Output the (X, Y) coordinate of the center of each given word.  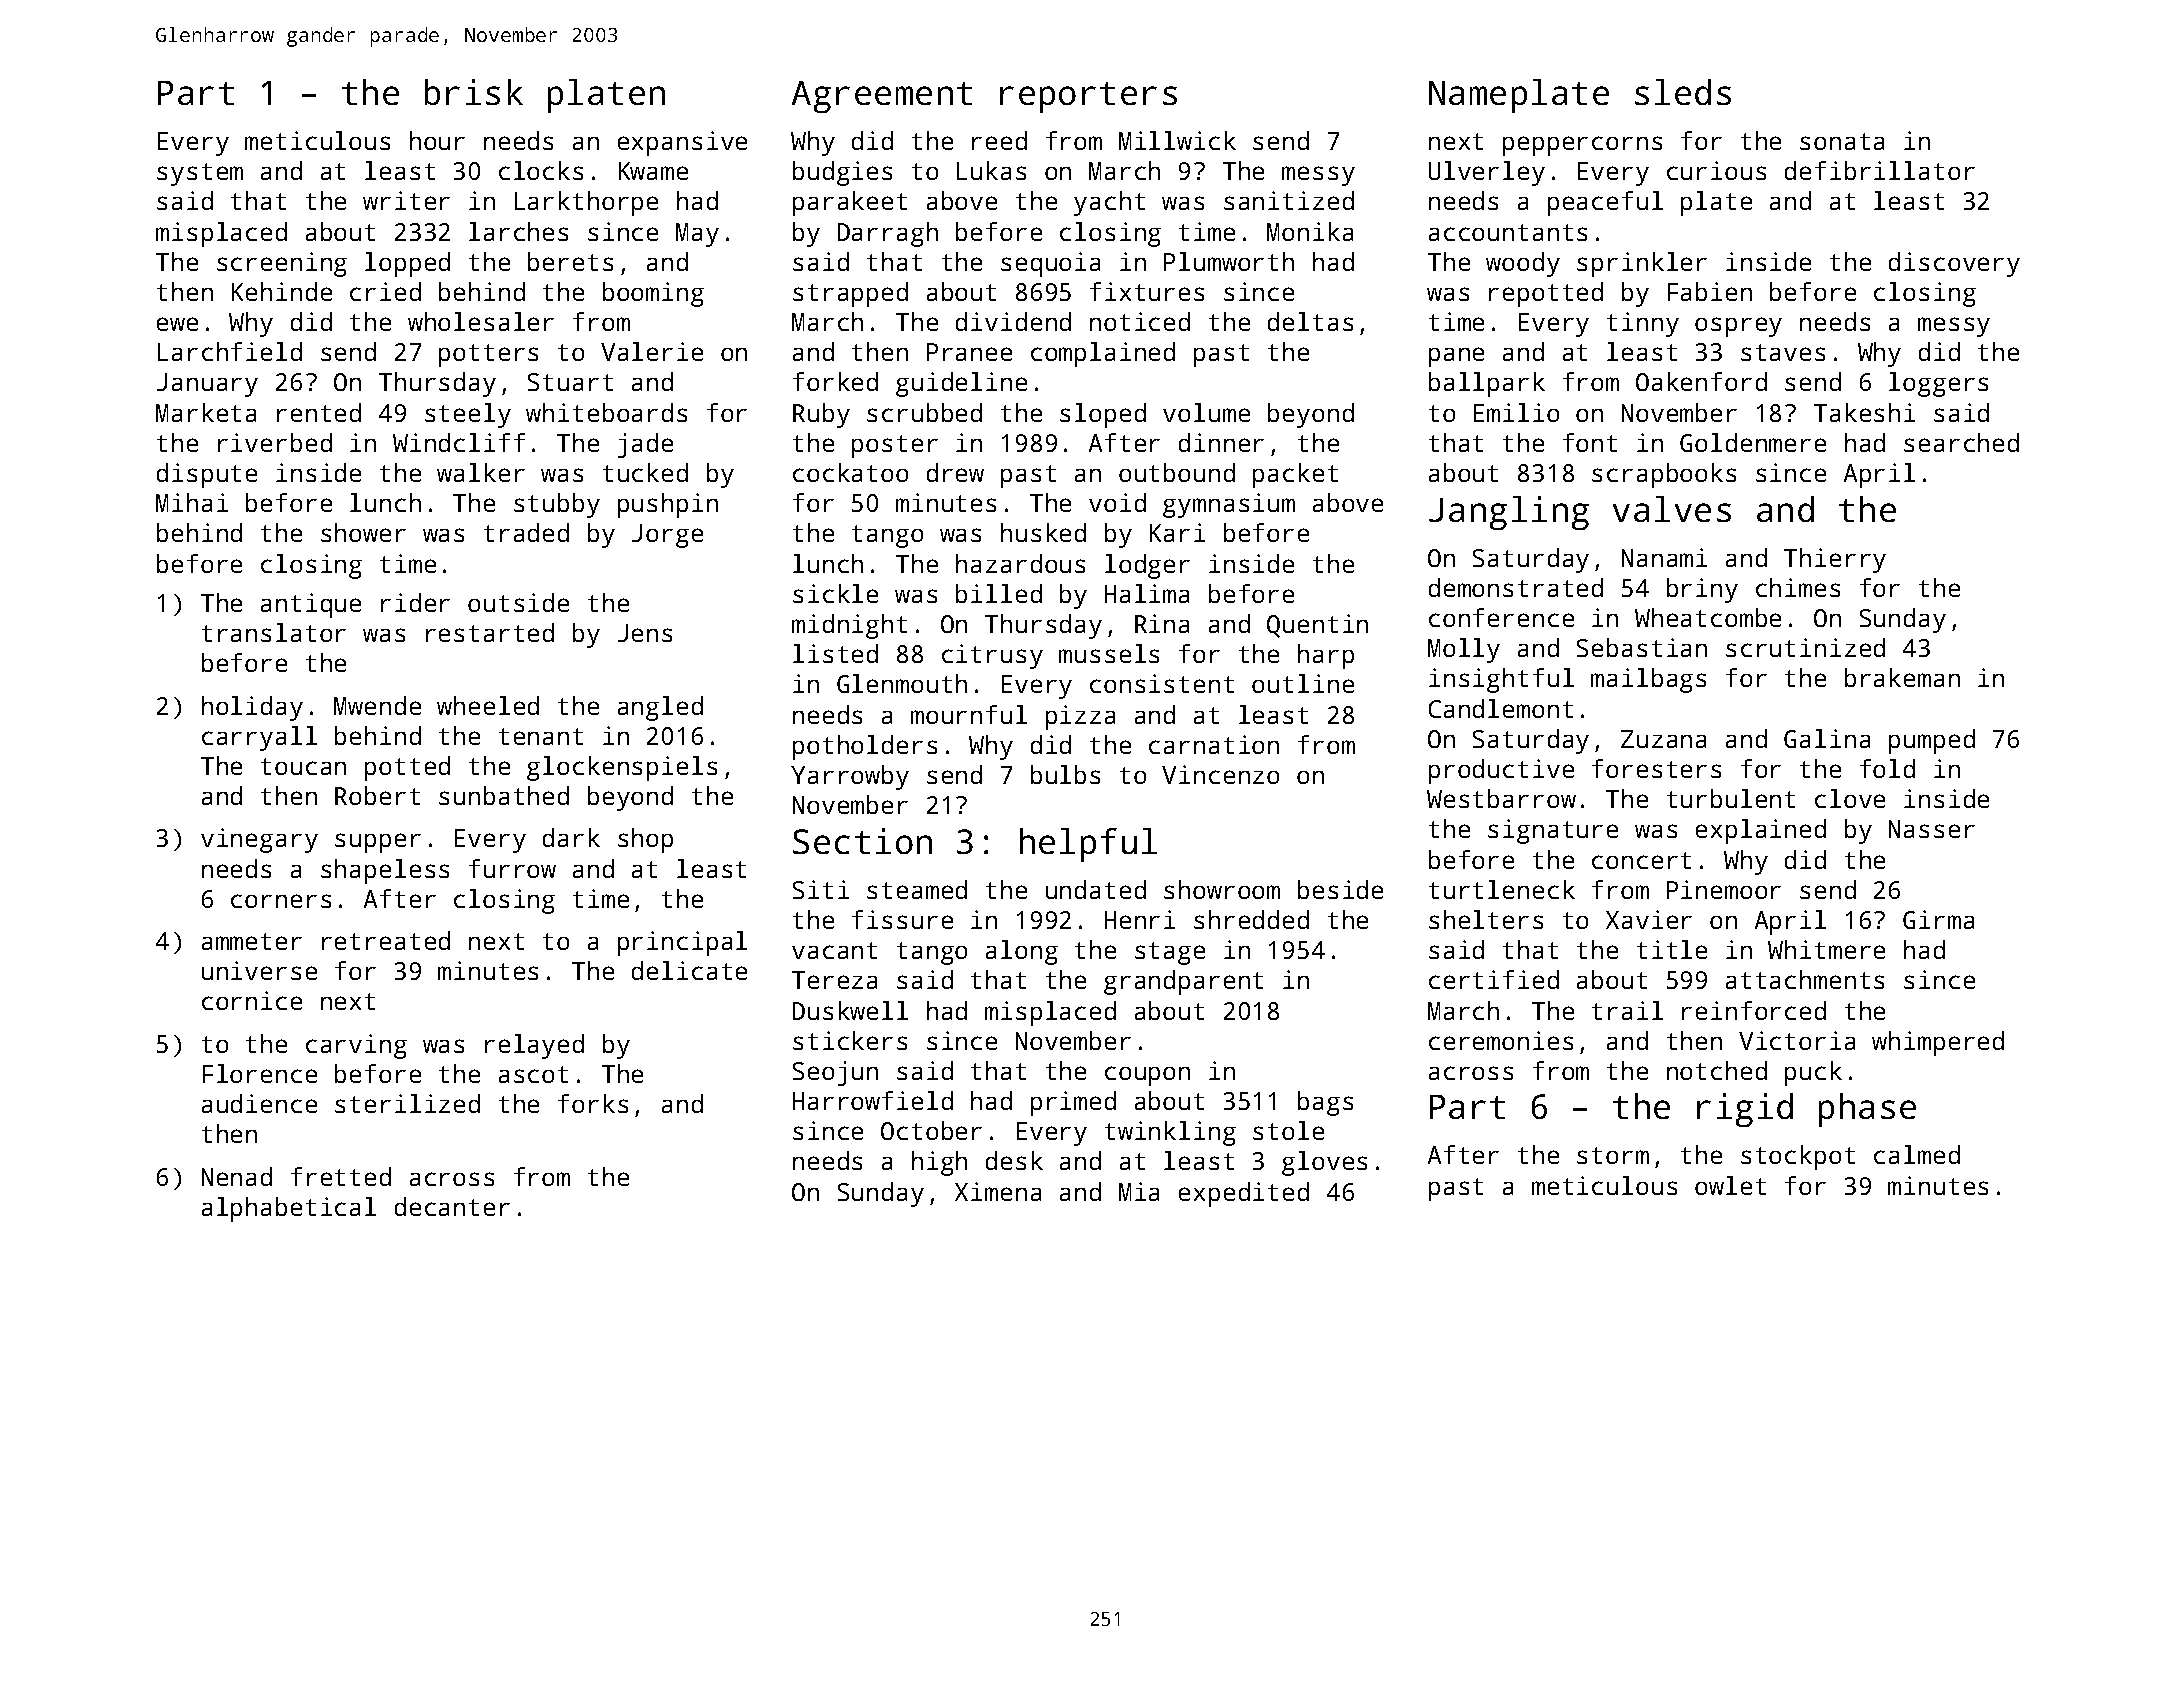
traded (526, 532)
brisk (474, 92)
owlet (1730, 1185)
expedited (1244, 1194)
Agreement (882, 97)
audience (259, 1103)
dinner (1221, 442)
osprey (1738, 327)
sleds (1683, 92)
